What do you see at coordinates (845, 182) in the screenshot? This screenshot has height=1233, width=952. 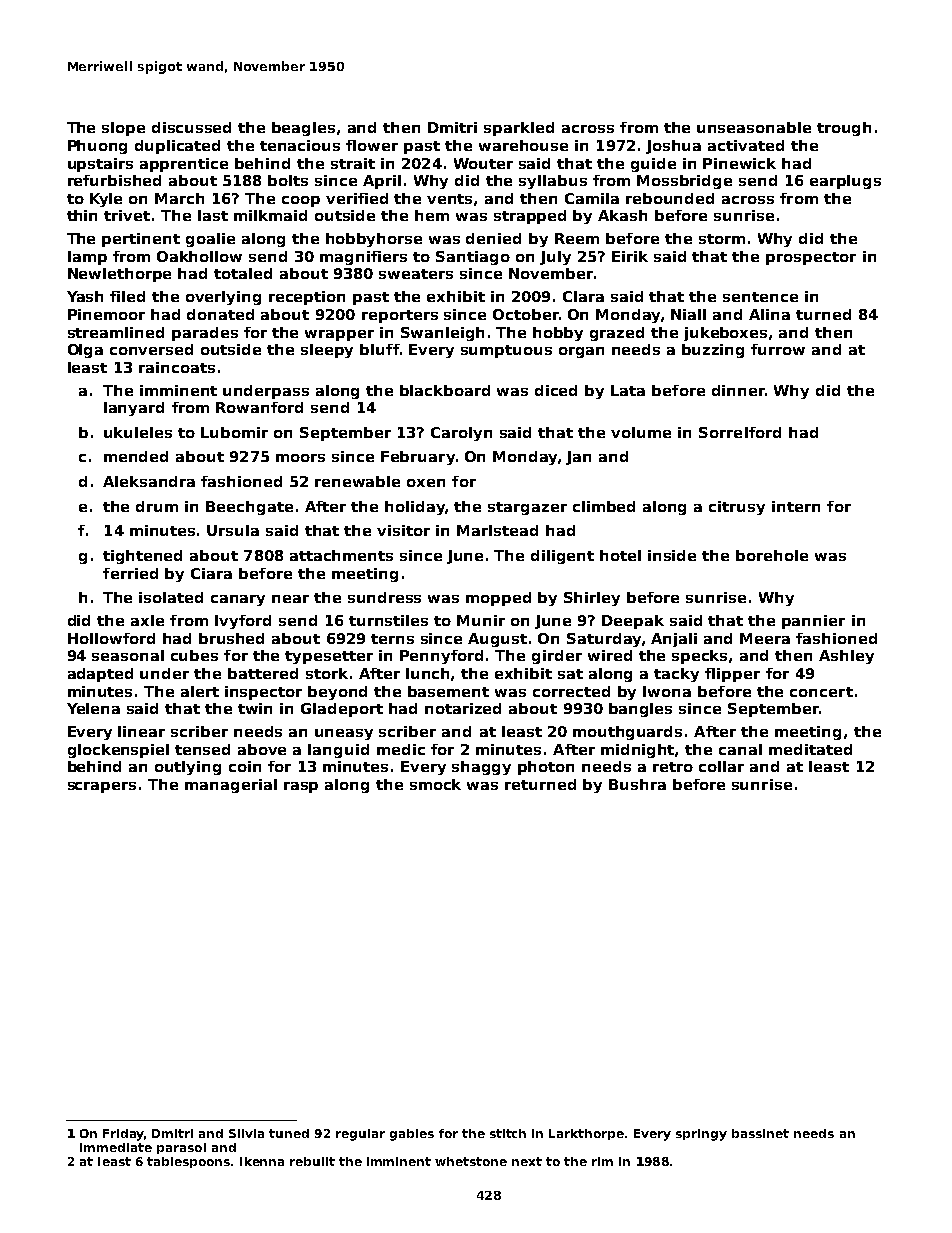 I see `earplugs` at bounding box center [845, 182].
